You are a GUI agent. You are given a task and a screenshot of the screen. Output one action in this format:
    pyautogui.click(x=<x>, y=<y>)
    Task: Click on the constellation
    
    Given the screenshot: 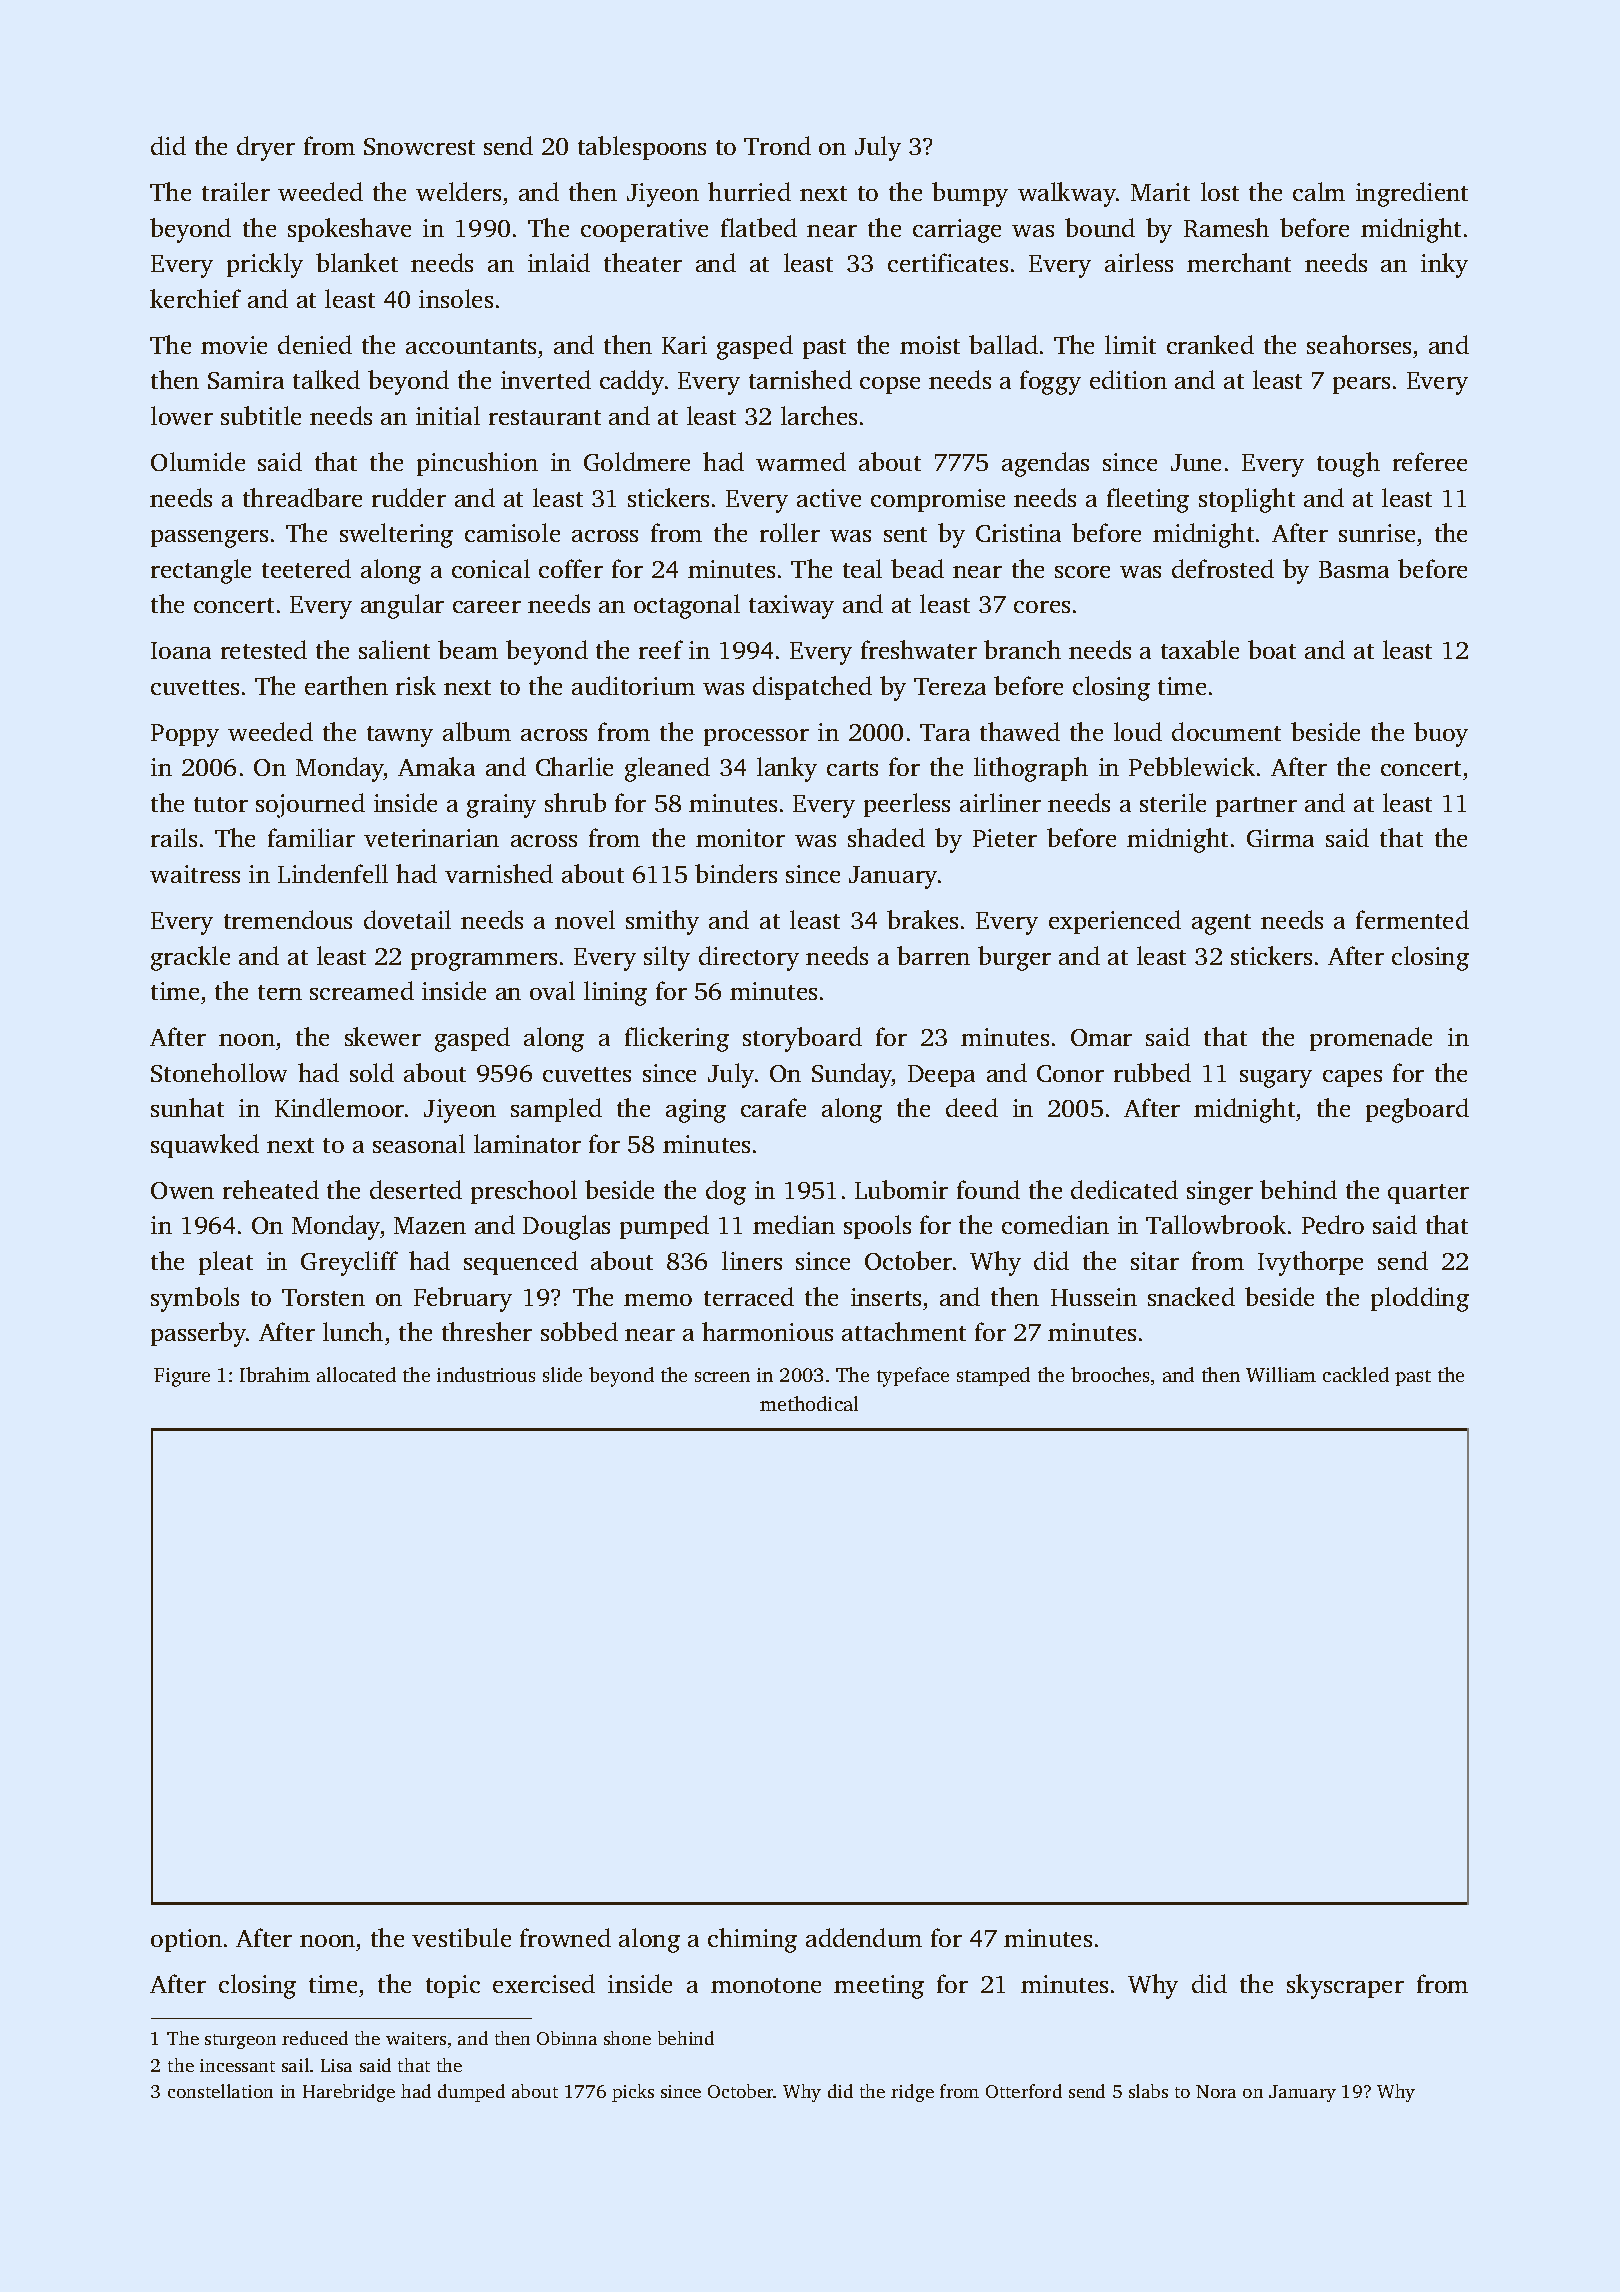 What is the action you would take?
    pyautogui.click(x=220, y=2091)
